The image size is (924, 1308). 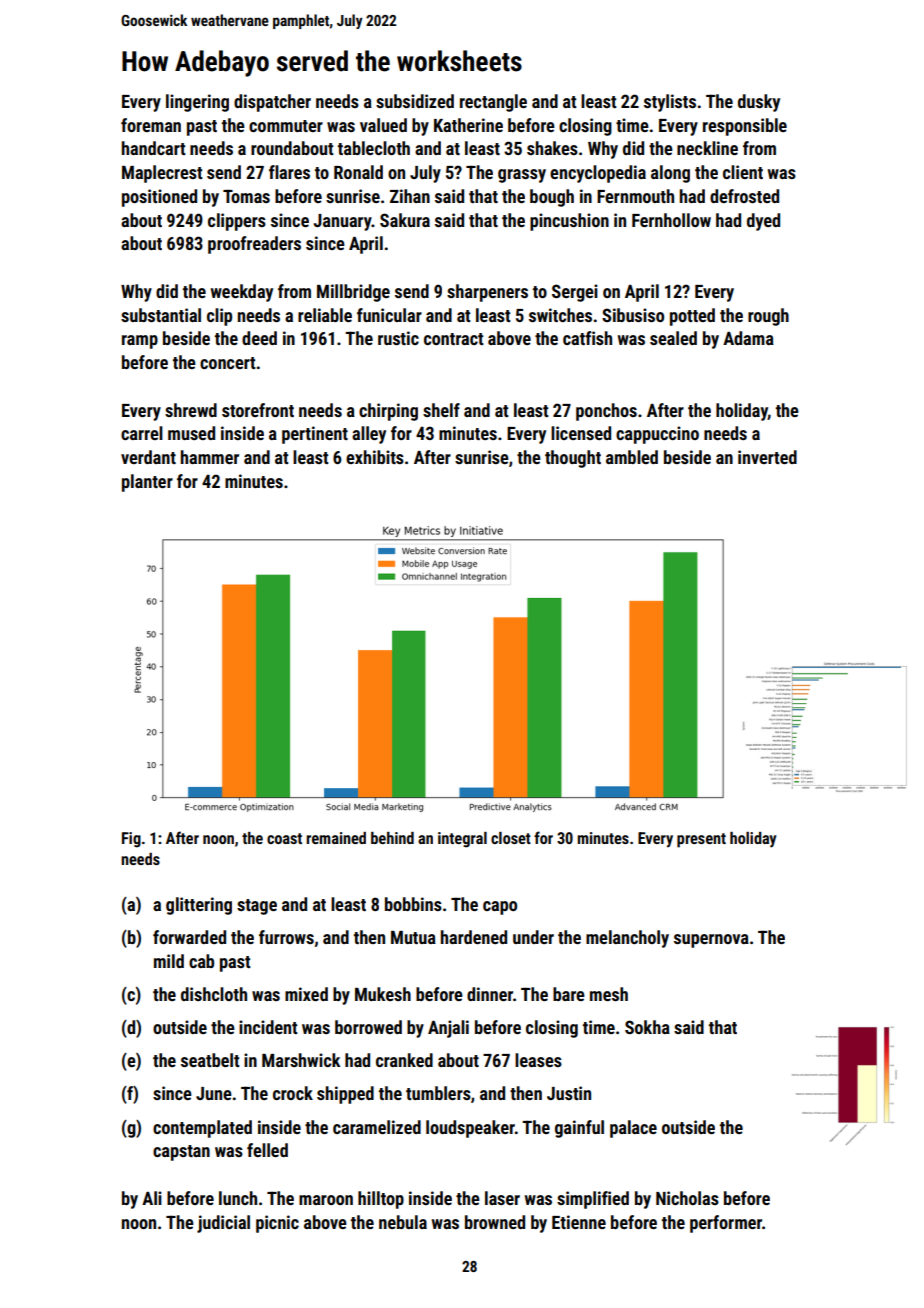 I want to click on Fernmouth, so click(x=635, y=196).
